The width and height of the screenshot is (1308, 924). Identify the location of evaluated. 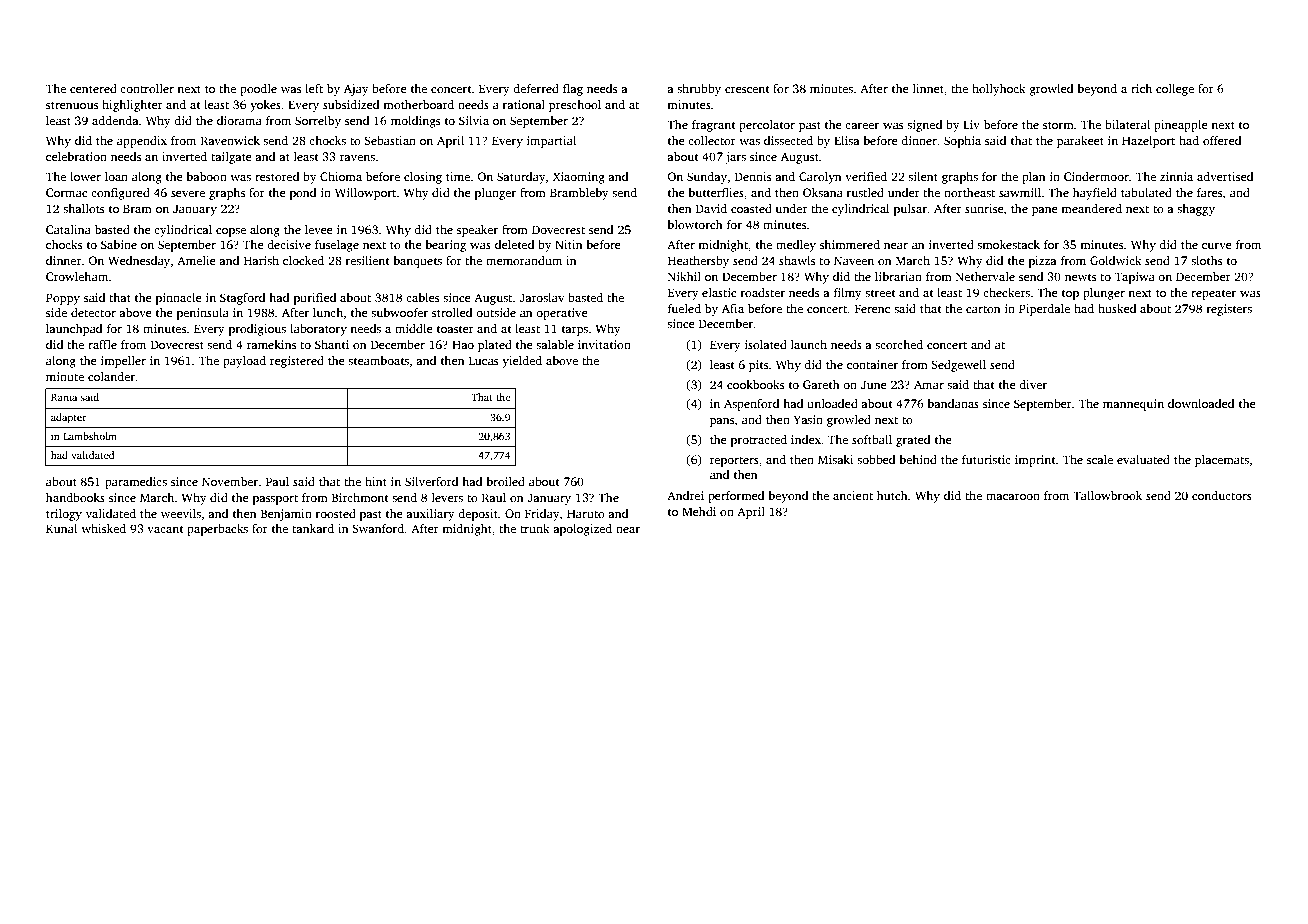
(1143, 459).
